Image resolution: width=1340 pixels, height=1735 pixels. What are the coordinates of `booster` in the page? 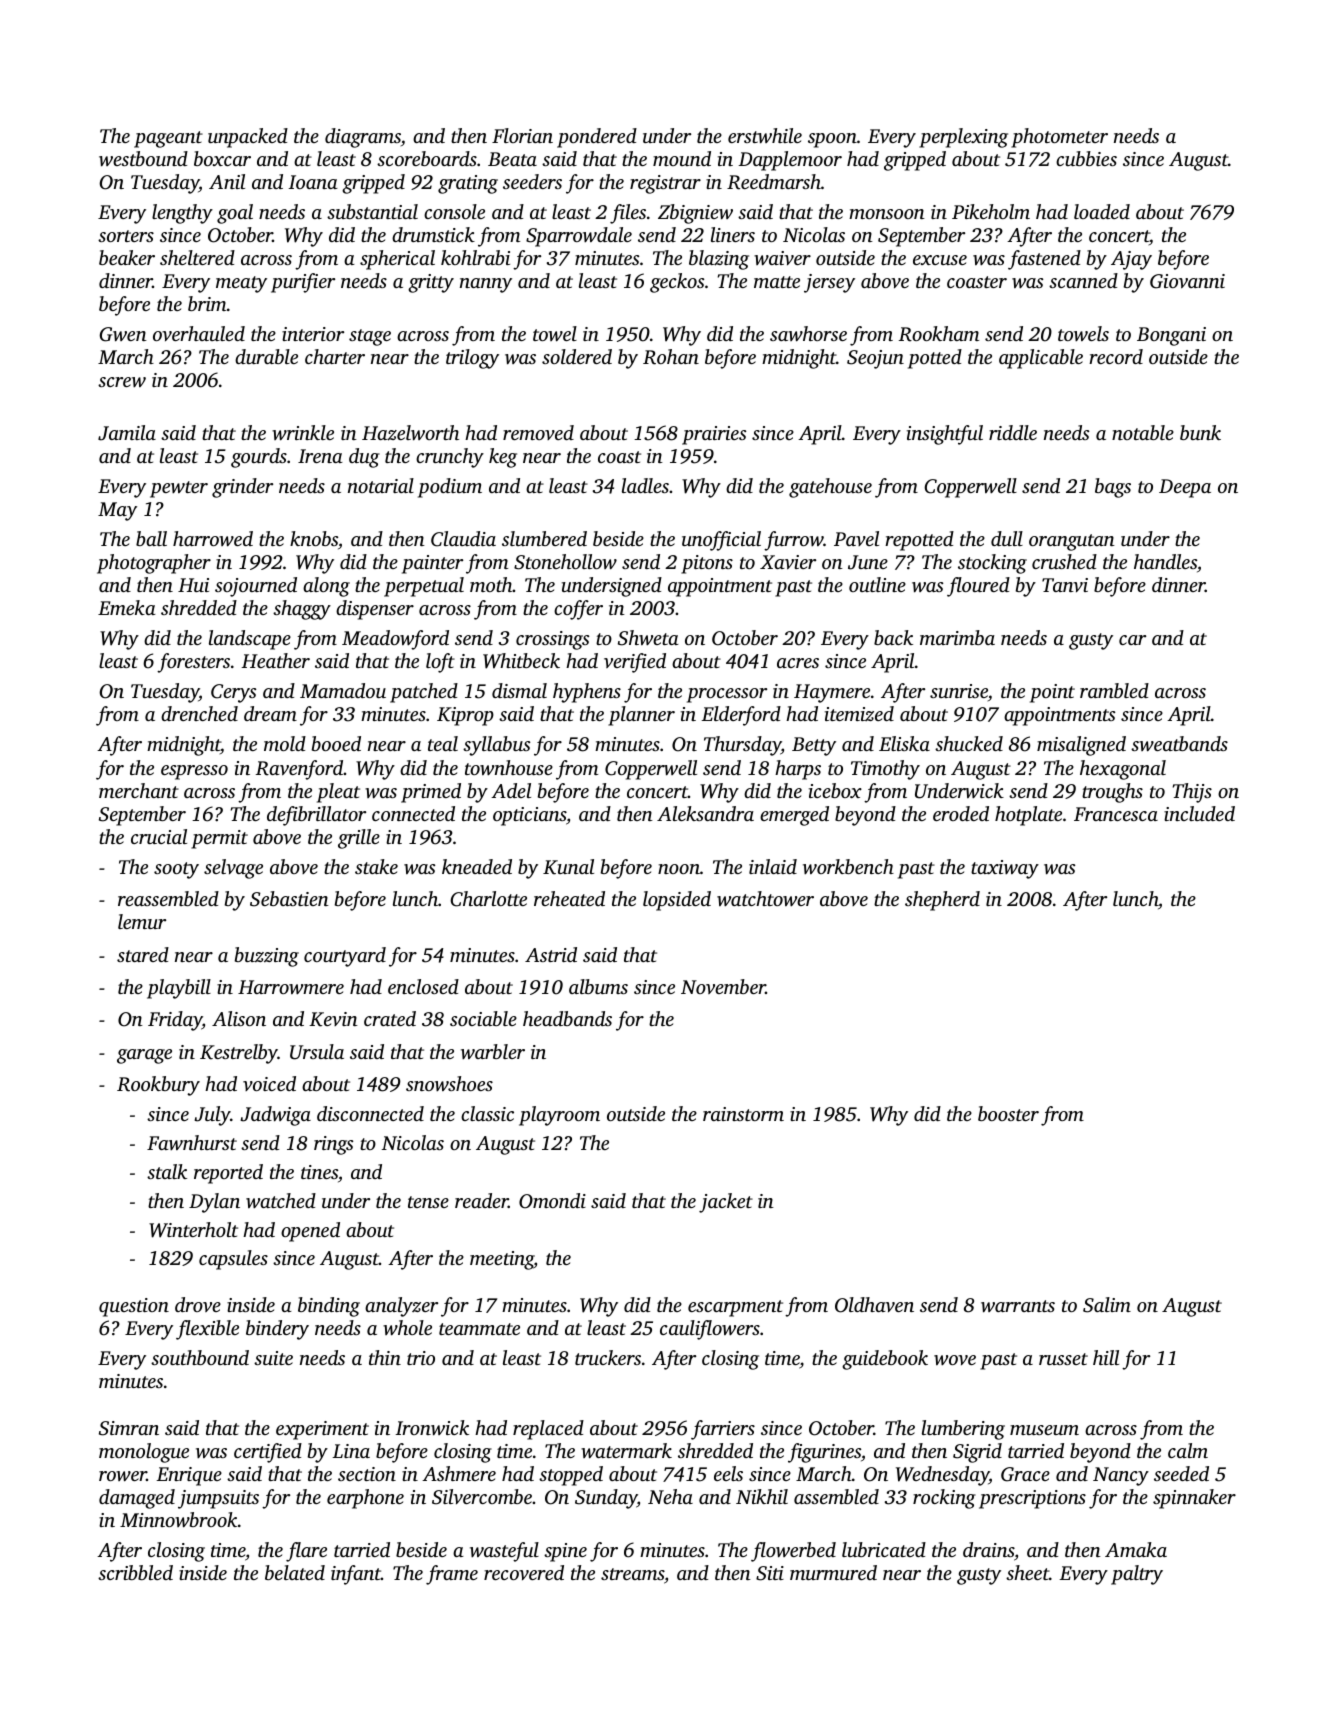 It's located at (1008, 1113).
